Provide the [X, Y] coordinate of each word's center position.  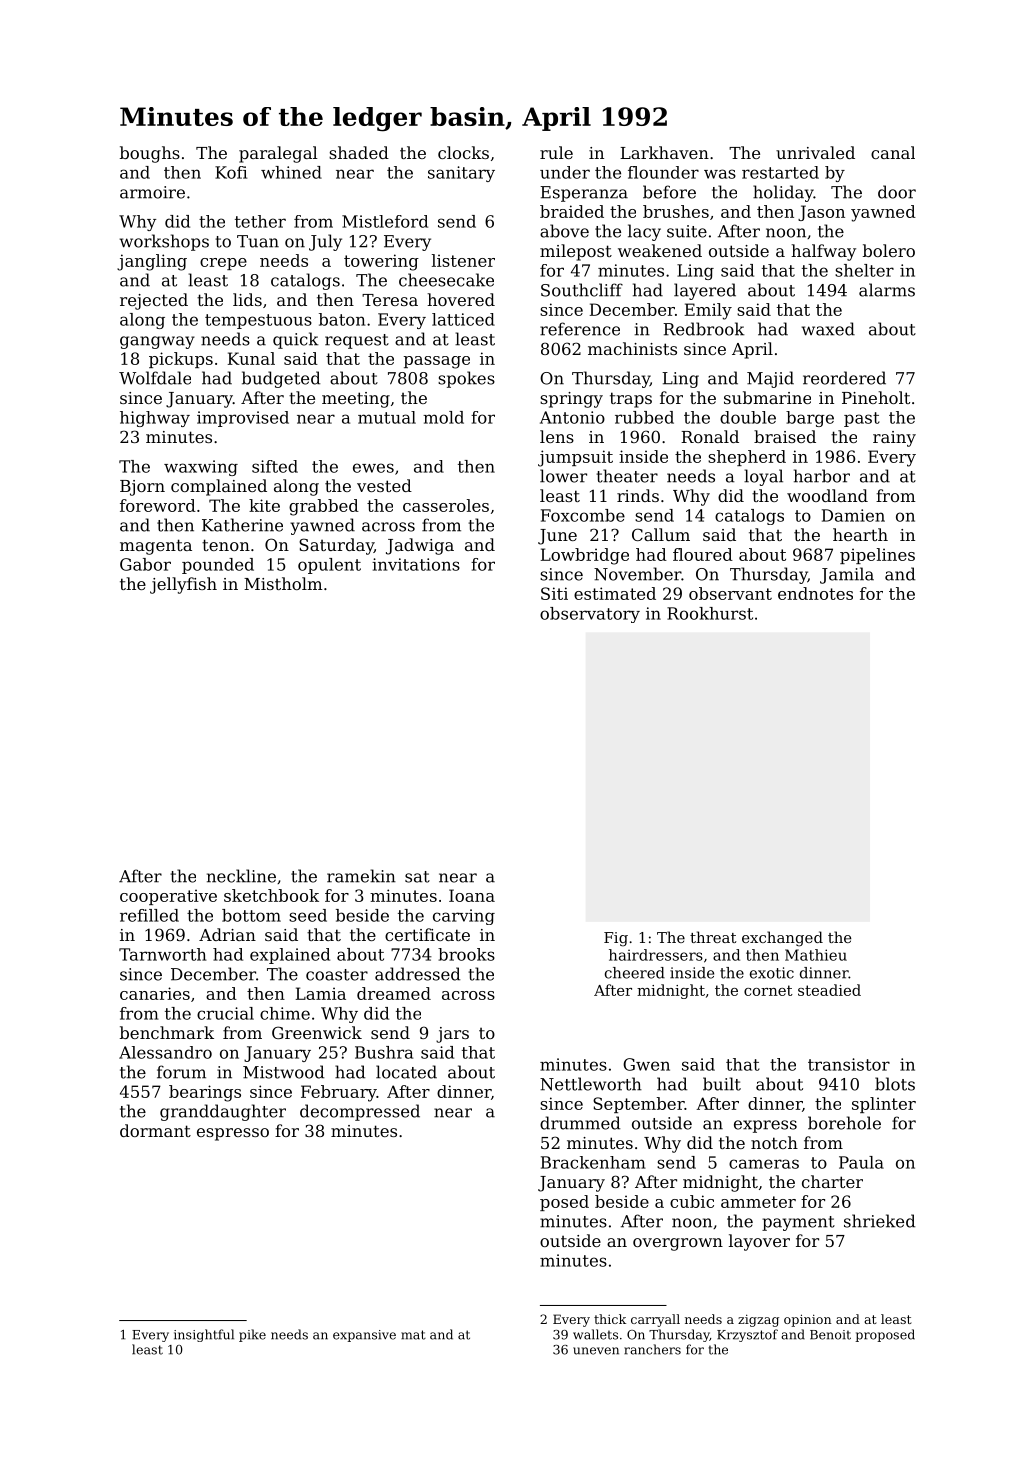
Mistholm [283, 583]
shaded [359, 152]
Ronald [710, 436]
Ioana [472, 895]
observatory [590, 615]
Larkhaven [664, 152]
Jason [821, 213]
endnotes [815, 593]
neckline [241, 876]
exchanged [782, 939]
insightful [204, 1335]
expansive [364, 1336]
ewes [373, 468]
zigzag [758, 1320]
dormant [155, 1130]
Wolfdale [155, 378]
